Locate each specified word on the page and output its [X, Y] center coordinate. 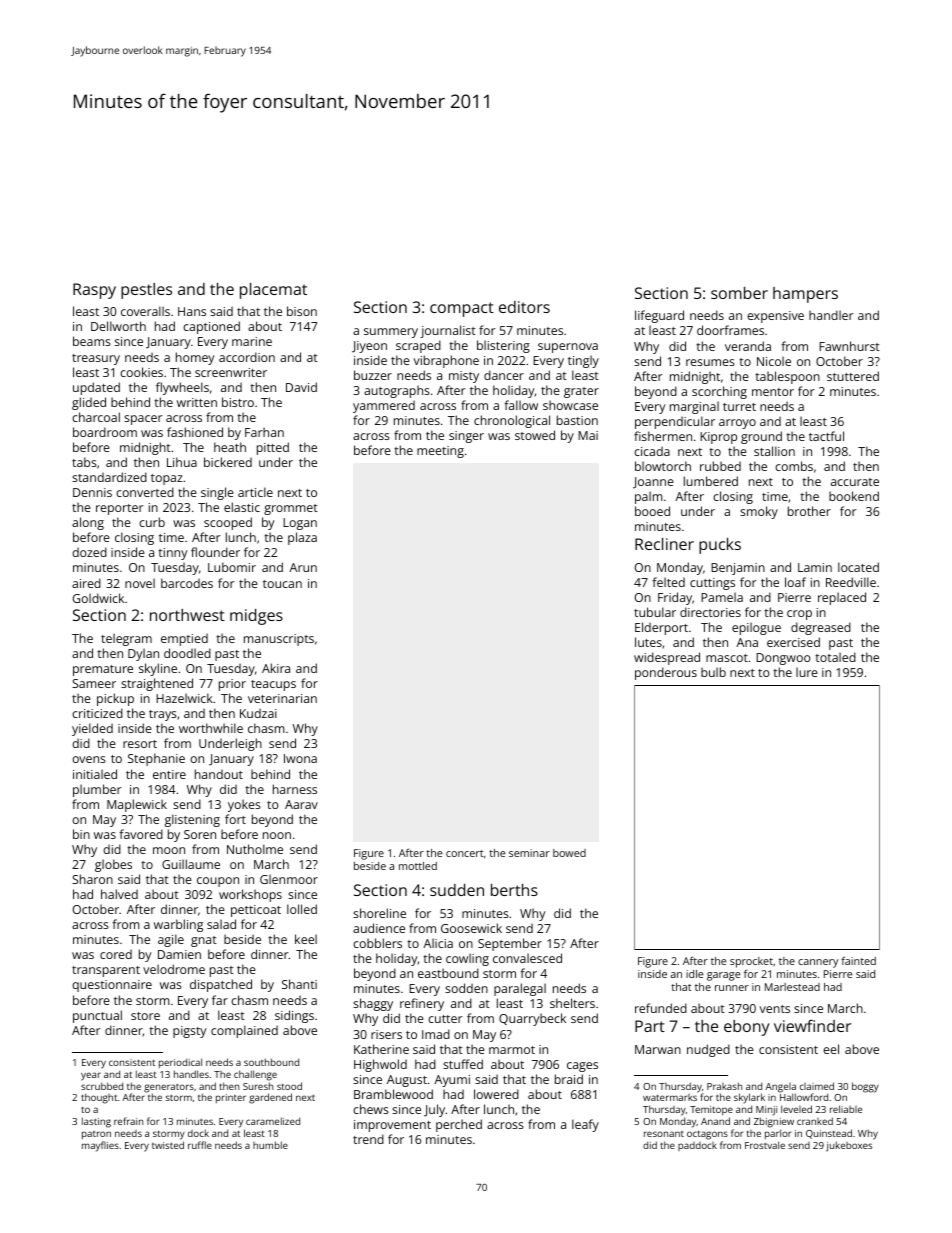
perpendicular [675, 422]
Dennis [92, 492]
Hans [192, 311]
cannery [818, 963]
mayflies [100, 1146]
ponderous [666, 673]
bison [302, 311]
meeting [440, 452]
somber [739, 293]
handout [219, 774]
